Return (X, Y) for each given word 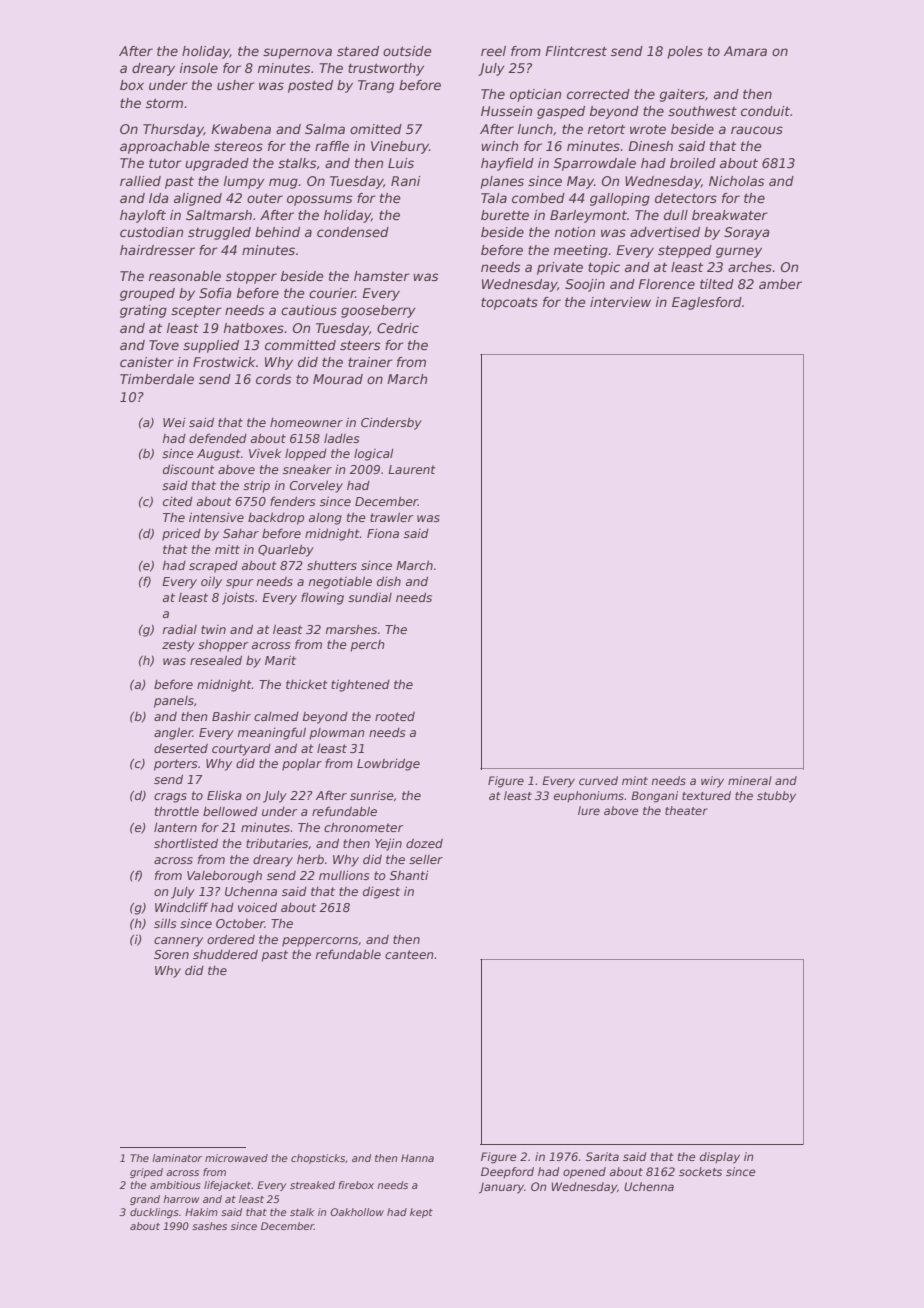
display (720, 1158)
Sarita (602, 1156)
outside (407, 51)
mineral (750, 780)
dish (389, 581)
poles (685, 52)
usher (236, 85)
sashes (209, 1226)
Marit (280, 660)
